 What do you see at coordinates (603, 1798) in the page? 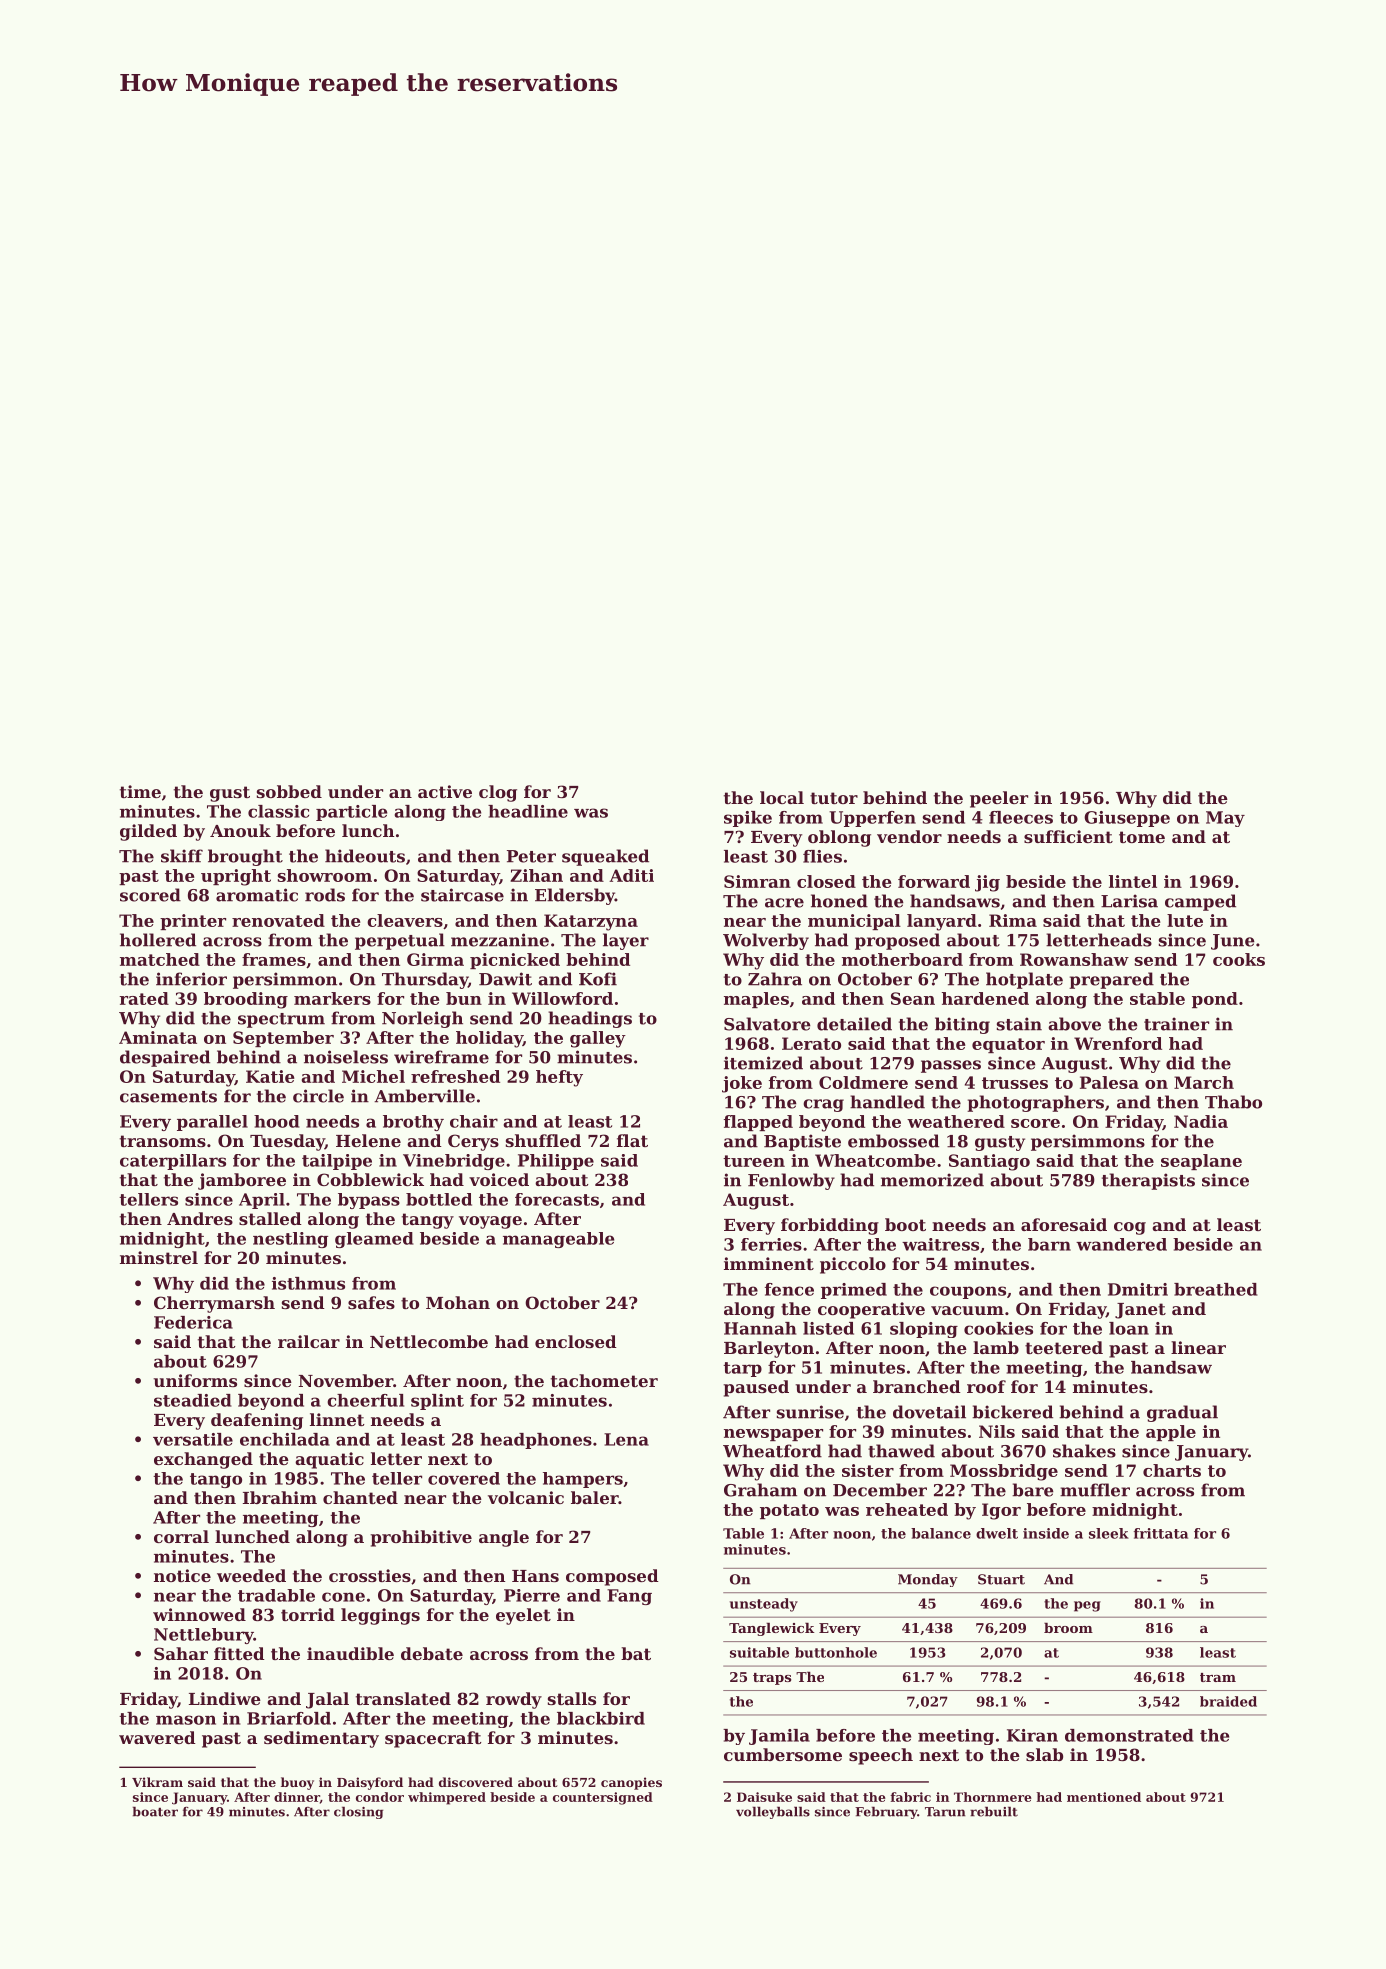
I see `countersigned` at bounding box center [603, 1798].
